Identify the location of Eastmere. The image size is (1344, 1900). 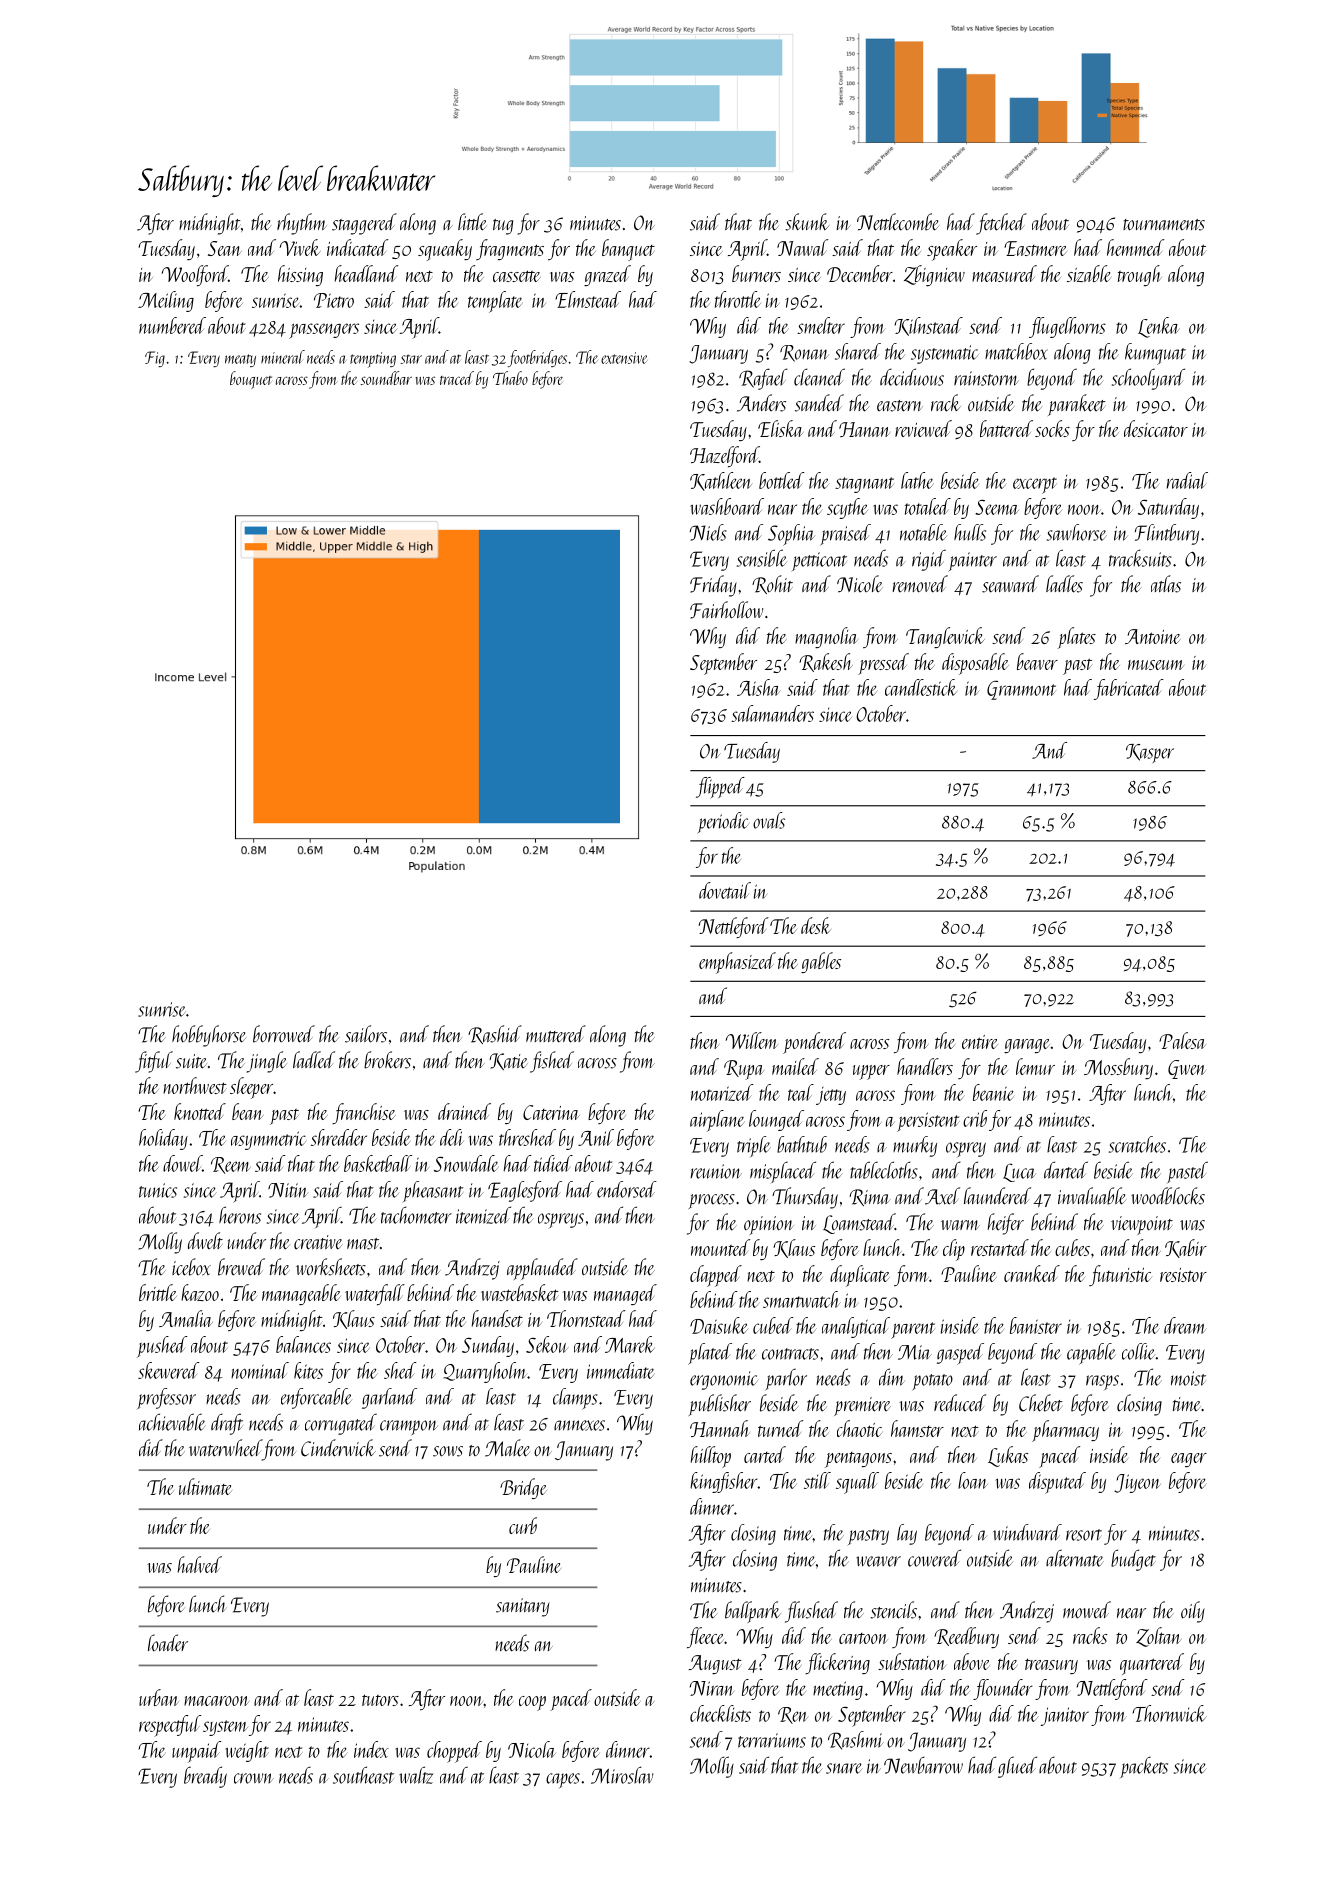
(1035, 248).
